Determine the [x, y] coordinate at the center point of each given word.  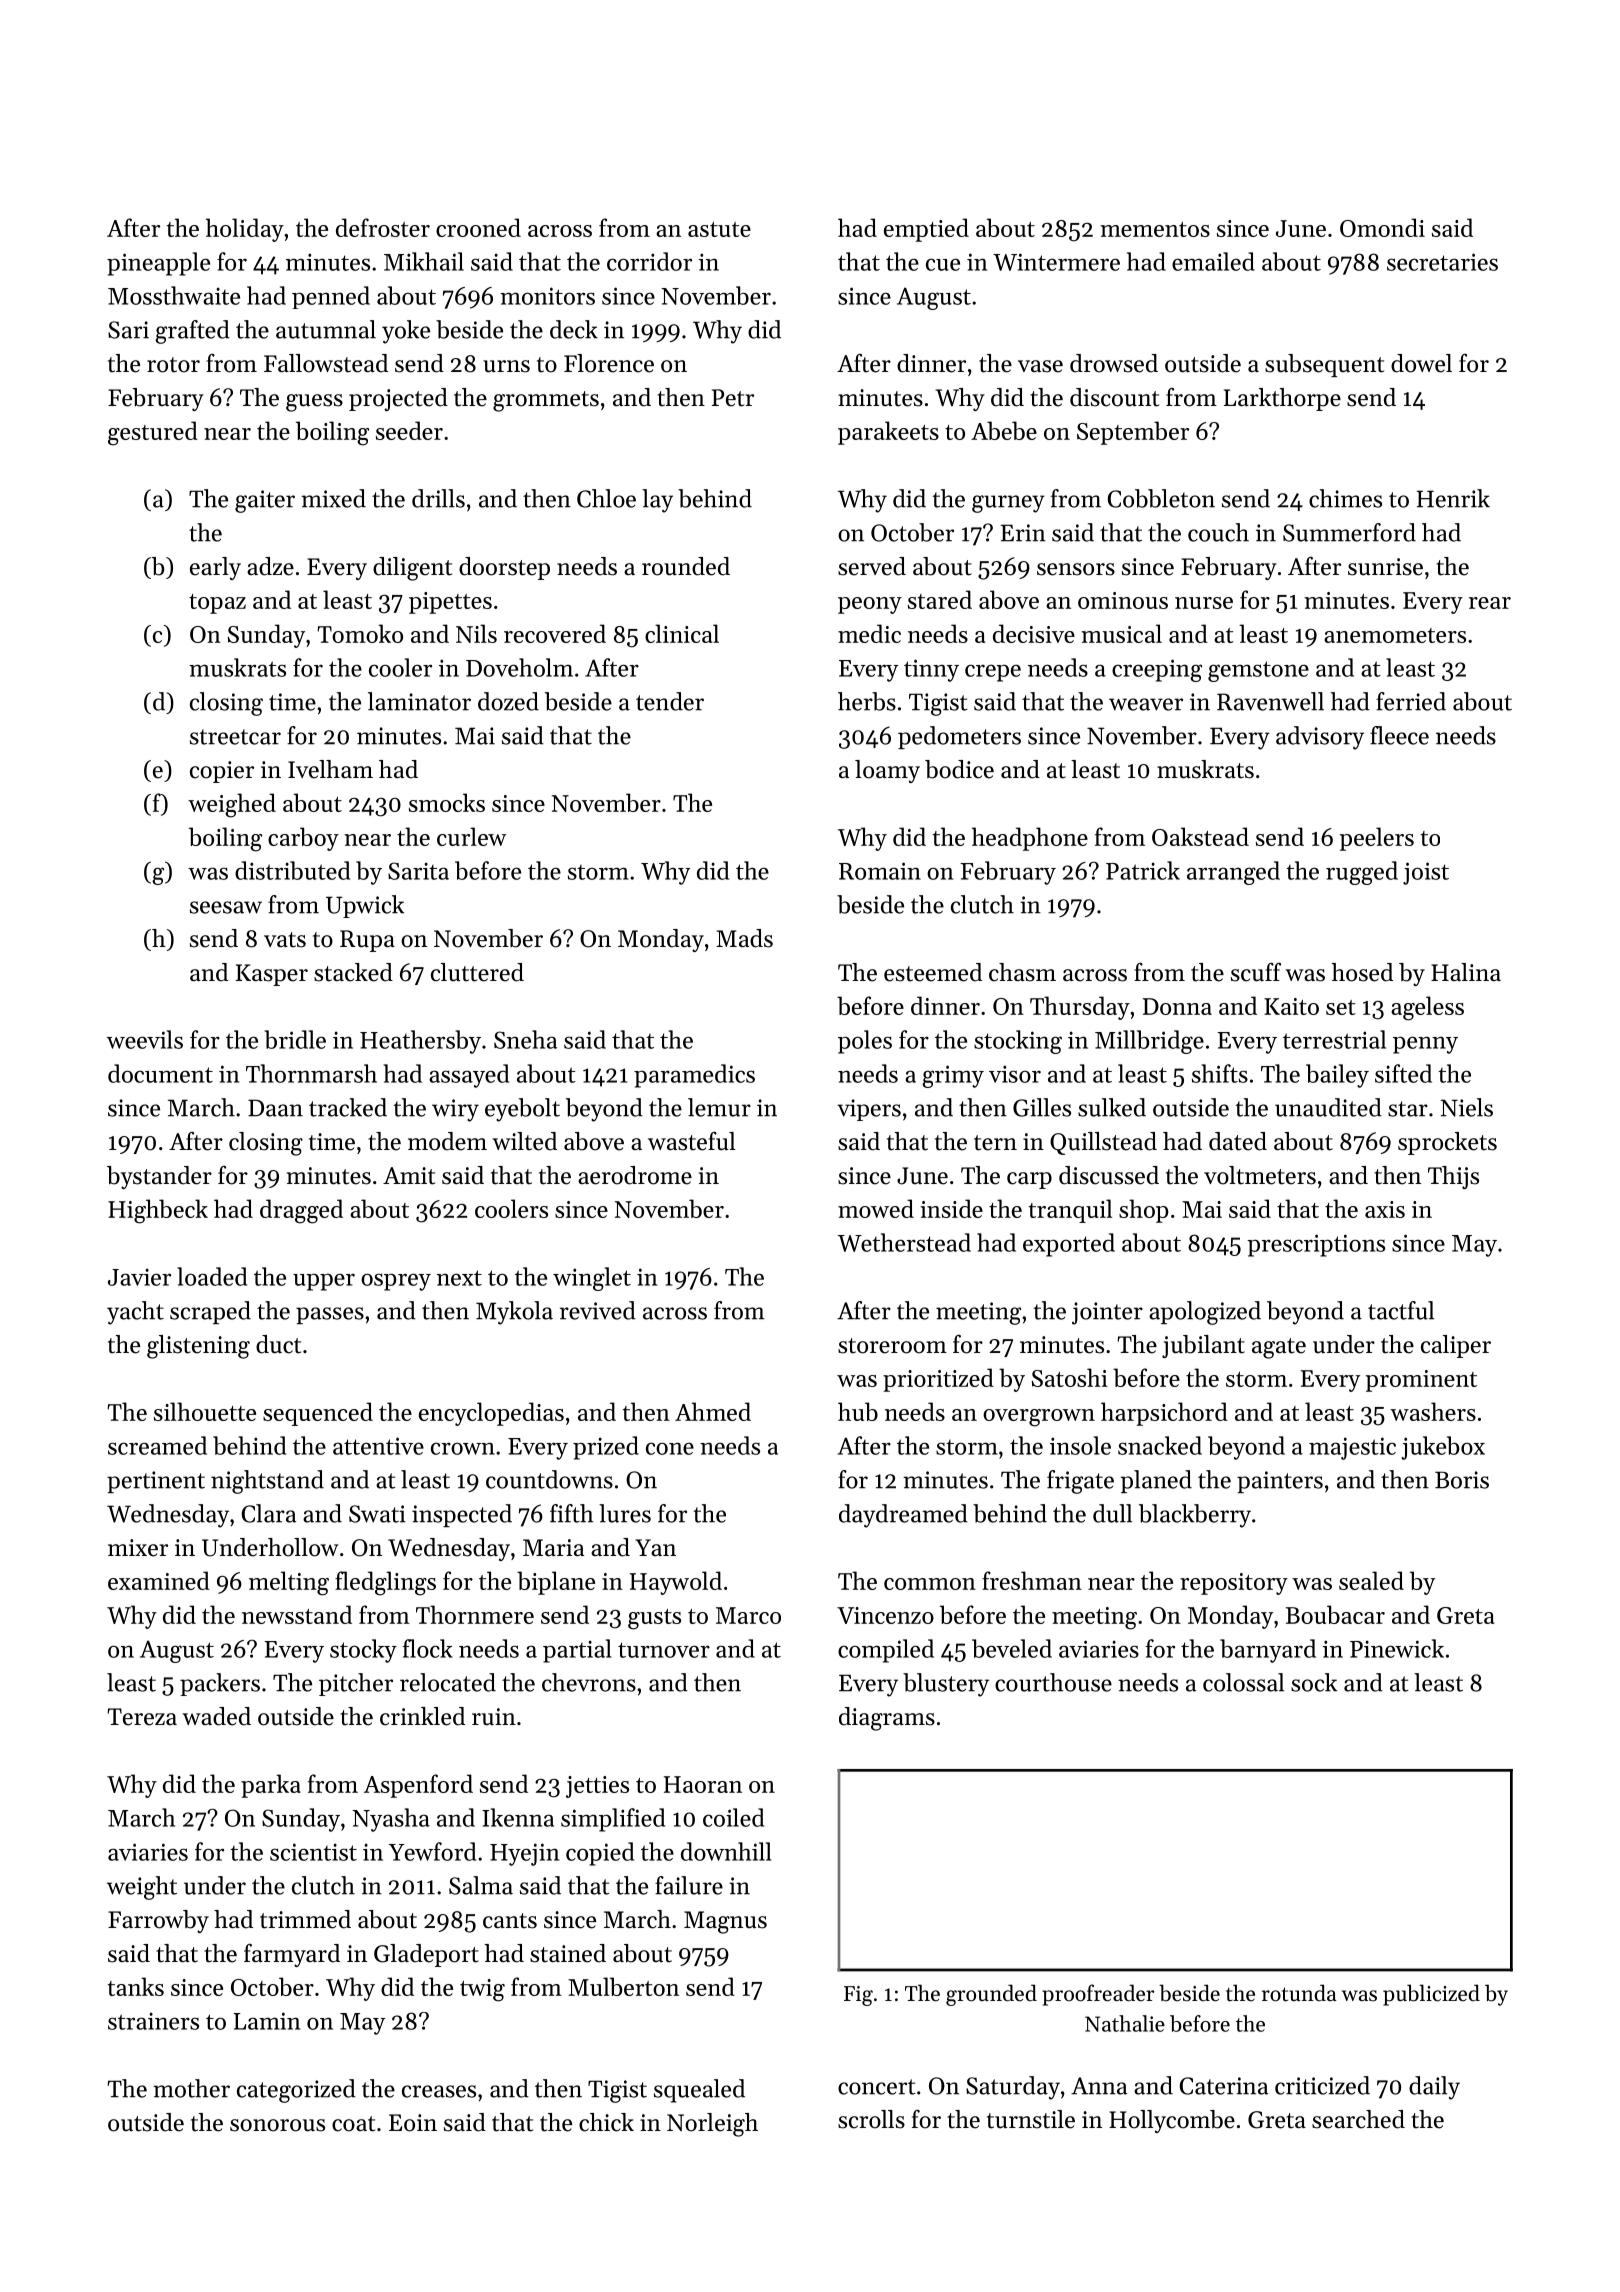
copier [222, 772]
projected [398, 399]
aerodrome [635, 1175]
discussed [1109, 1175]
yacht [135, 1313]
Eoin [413, 2123]
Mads [744, 938]
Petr [733, 398]
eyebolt [522, 1110]
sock [1314, 1682]
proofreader [1098, 1995]
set [1341, 1007]
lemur [719, 1107]
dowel [1421, 363]
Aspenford [418, 1786]
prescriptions [1316, 1245]
